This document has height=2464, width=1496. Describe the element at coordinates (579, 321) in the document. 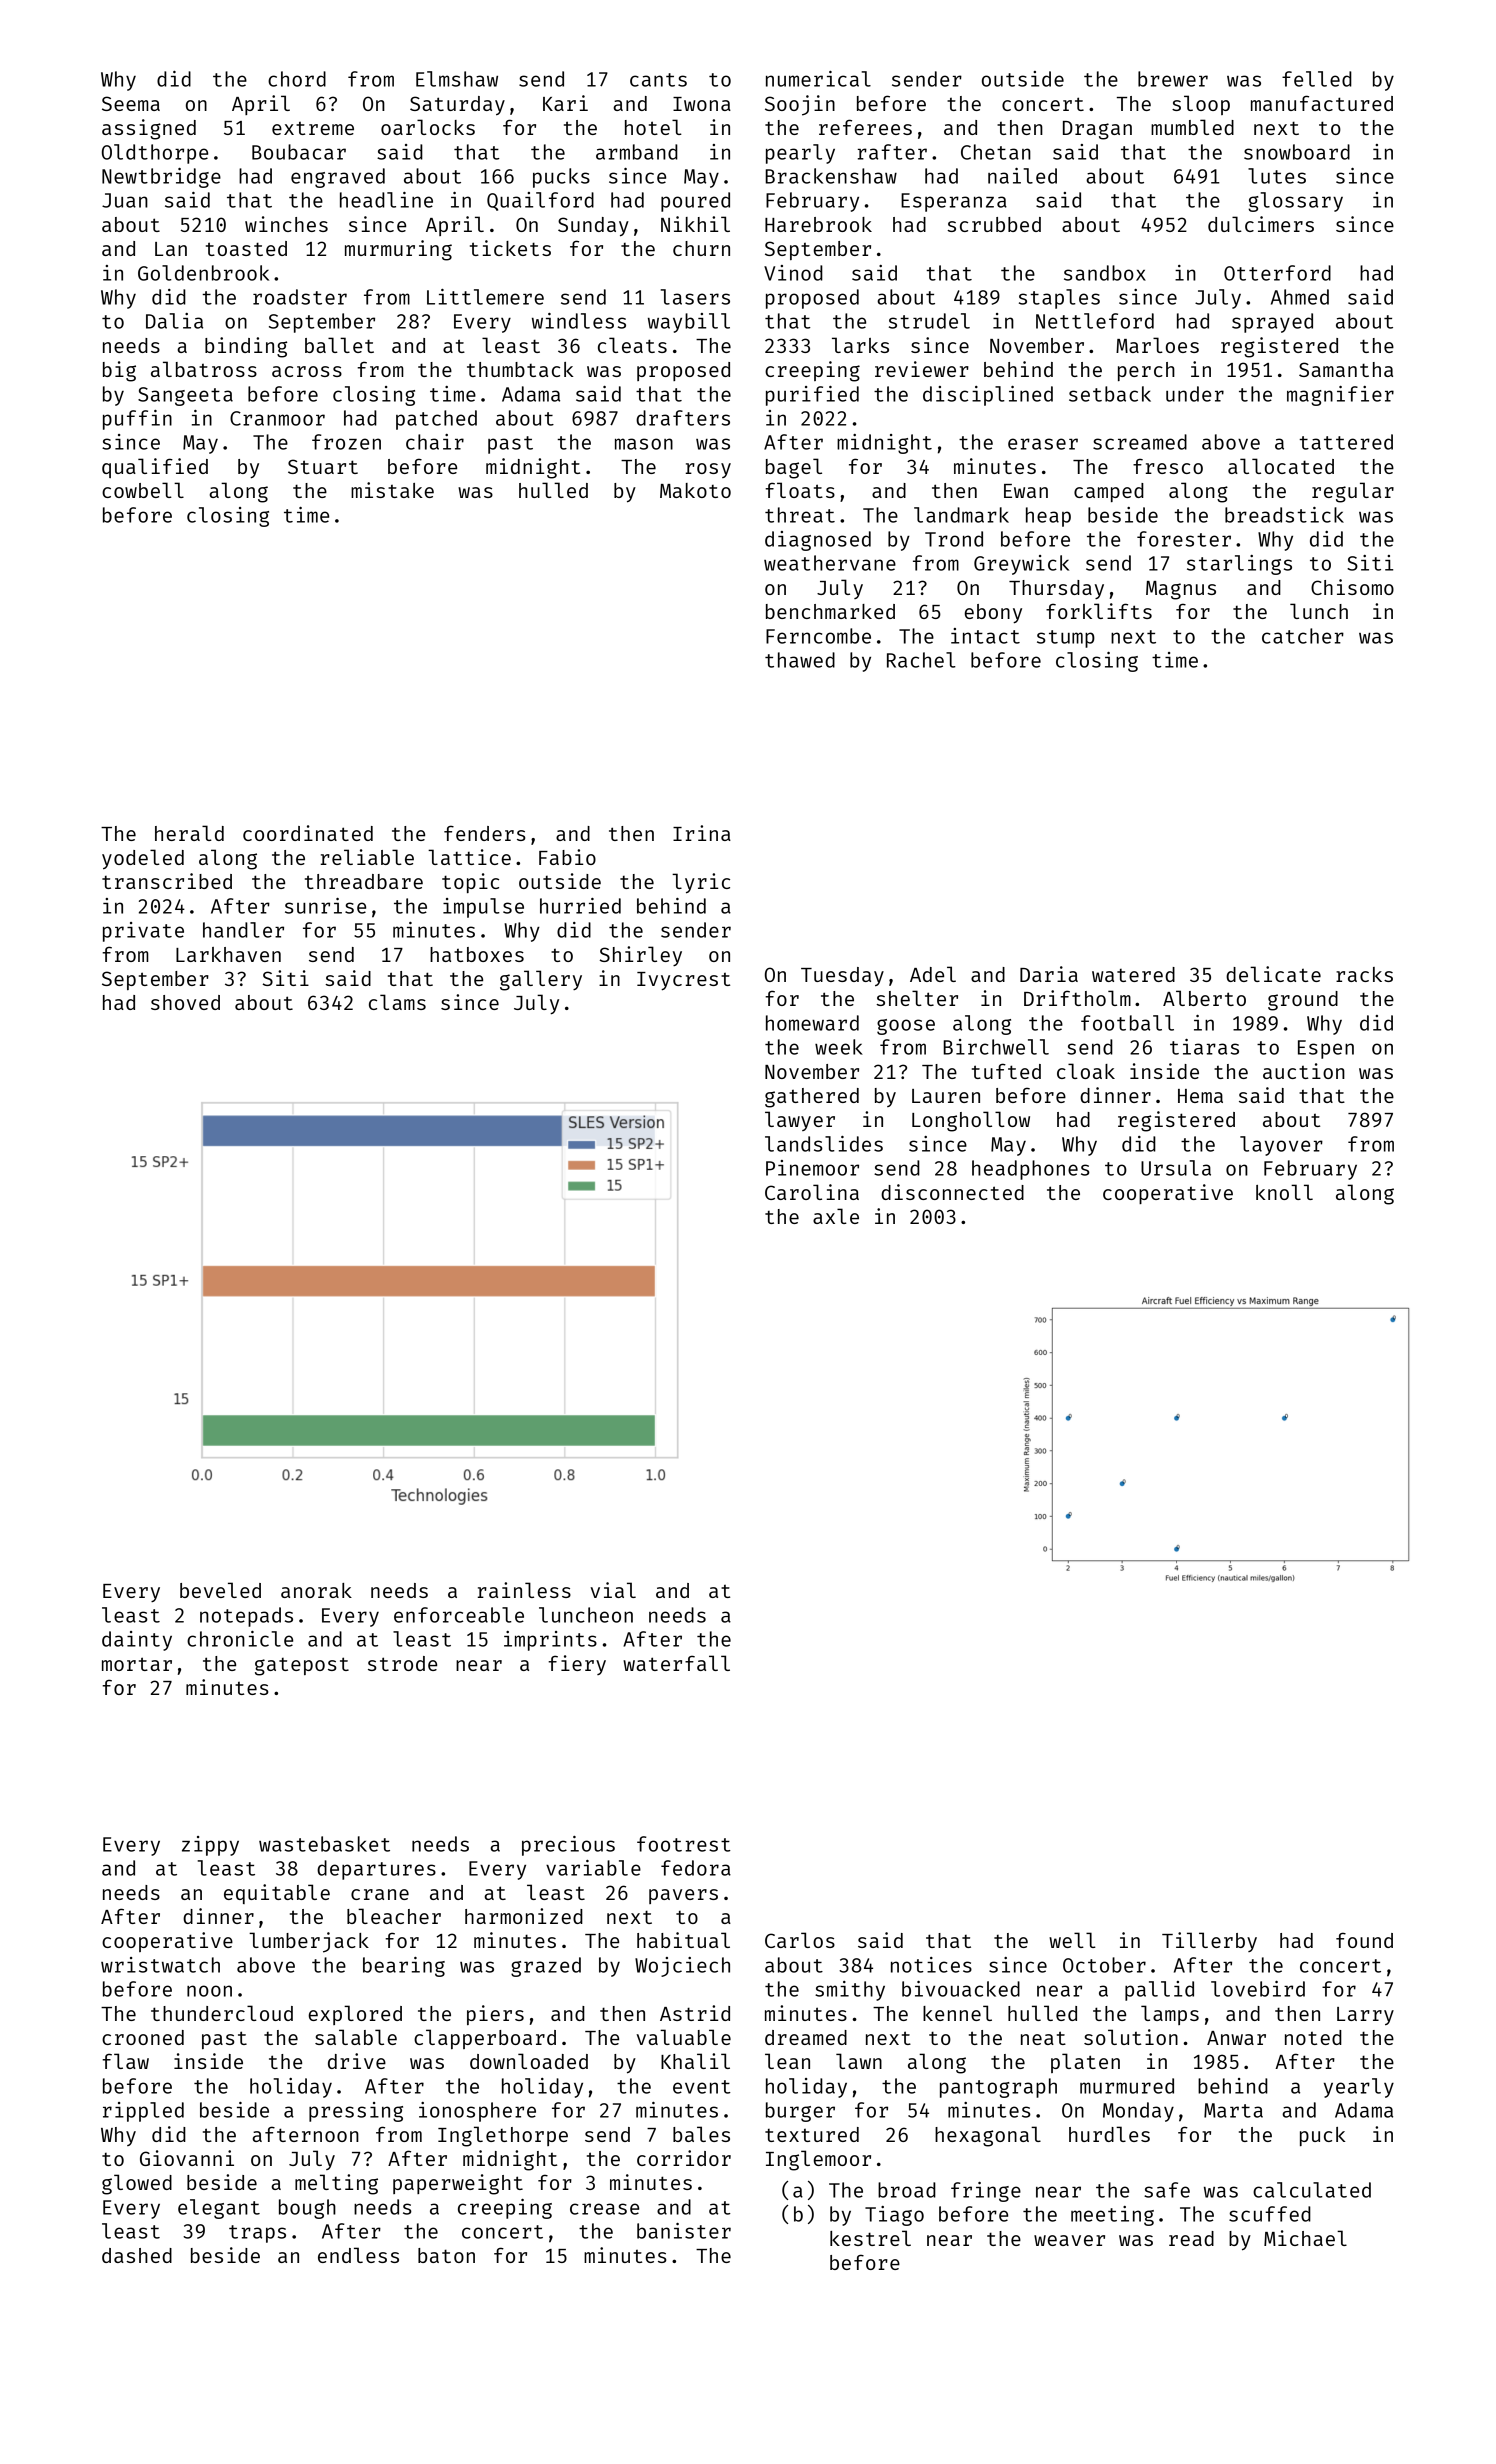

I see `windless` at that location.
